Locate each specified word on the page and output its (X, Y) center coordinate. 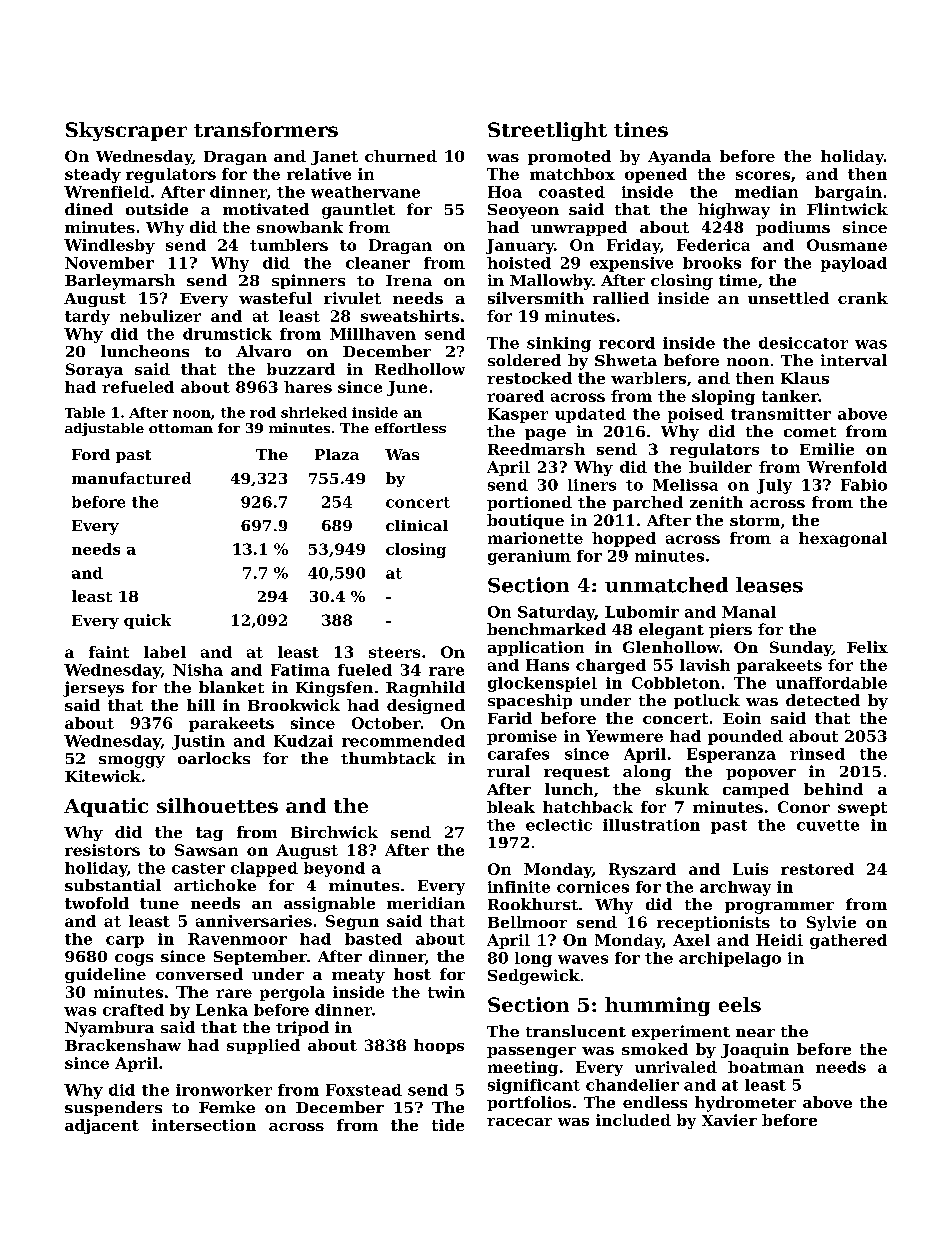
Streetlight (547, 131)
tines (641, 129)
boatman (766, 1067)
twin (446, 992)
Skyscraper (126, 131)
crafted (133, 1010)
